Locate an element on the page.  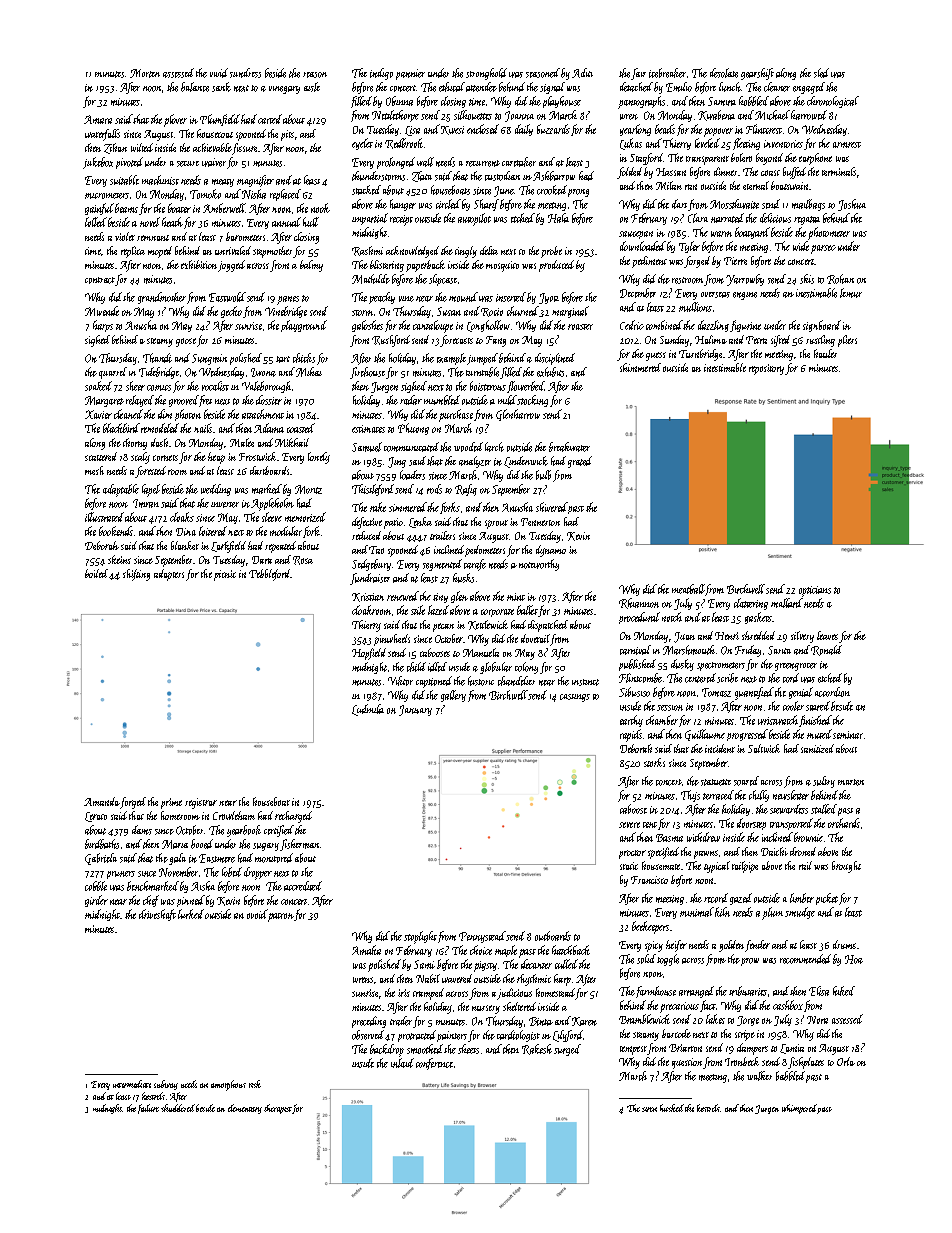
Ronald is located at coordinates (826, 650).
